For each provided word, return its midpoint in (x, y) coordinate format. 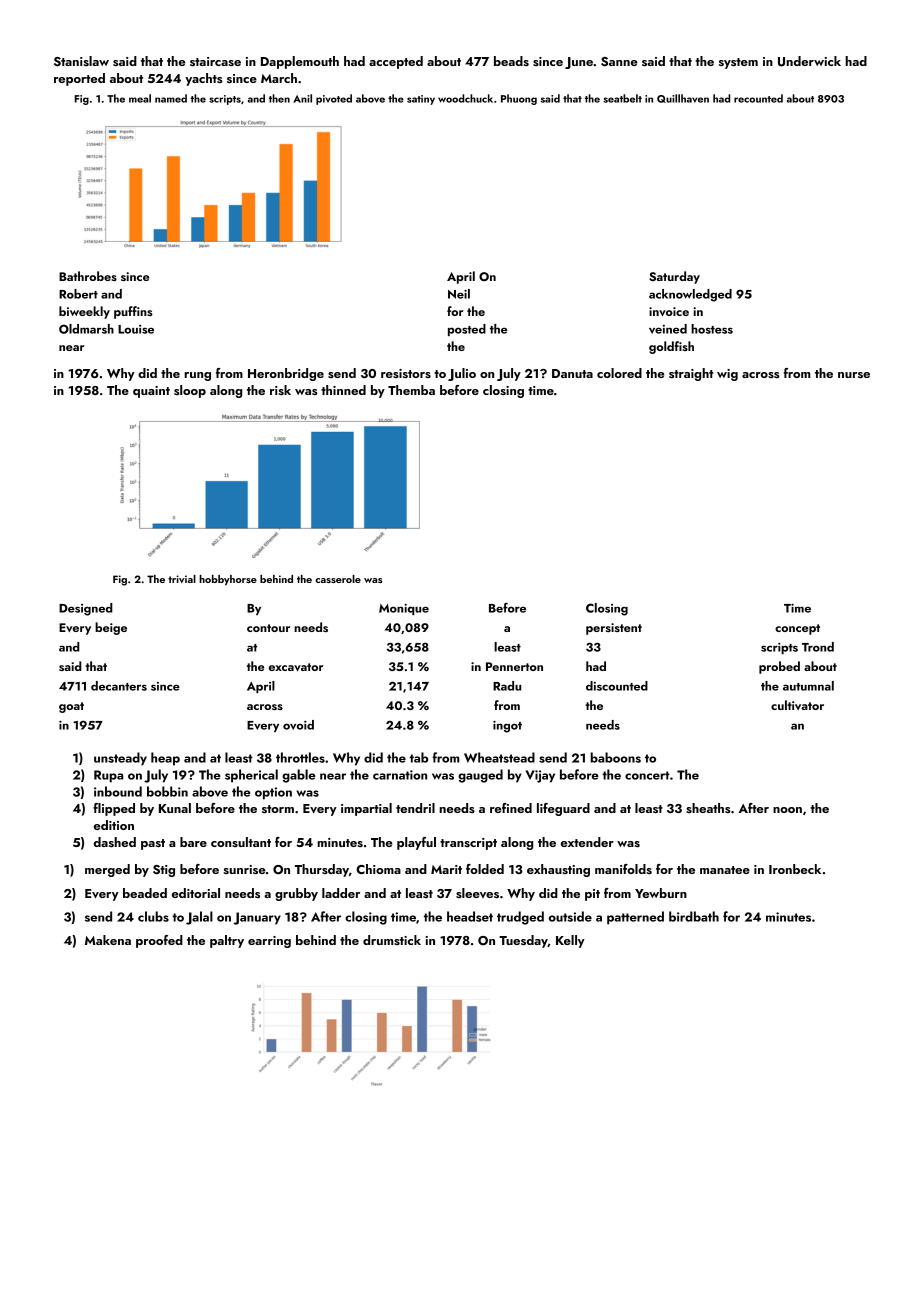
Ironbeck (795, 869)
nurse (854, 375)
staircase (215, 61)
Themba (411, 390)
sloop (190, 391)
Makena (108, 940)
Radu (507, 686)
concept (797, 629)
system (738, 63)
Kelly (570, 941)
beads (511, 61)
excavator (296, 667)
